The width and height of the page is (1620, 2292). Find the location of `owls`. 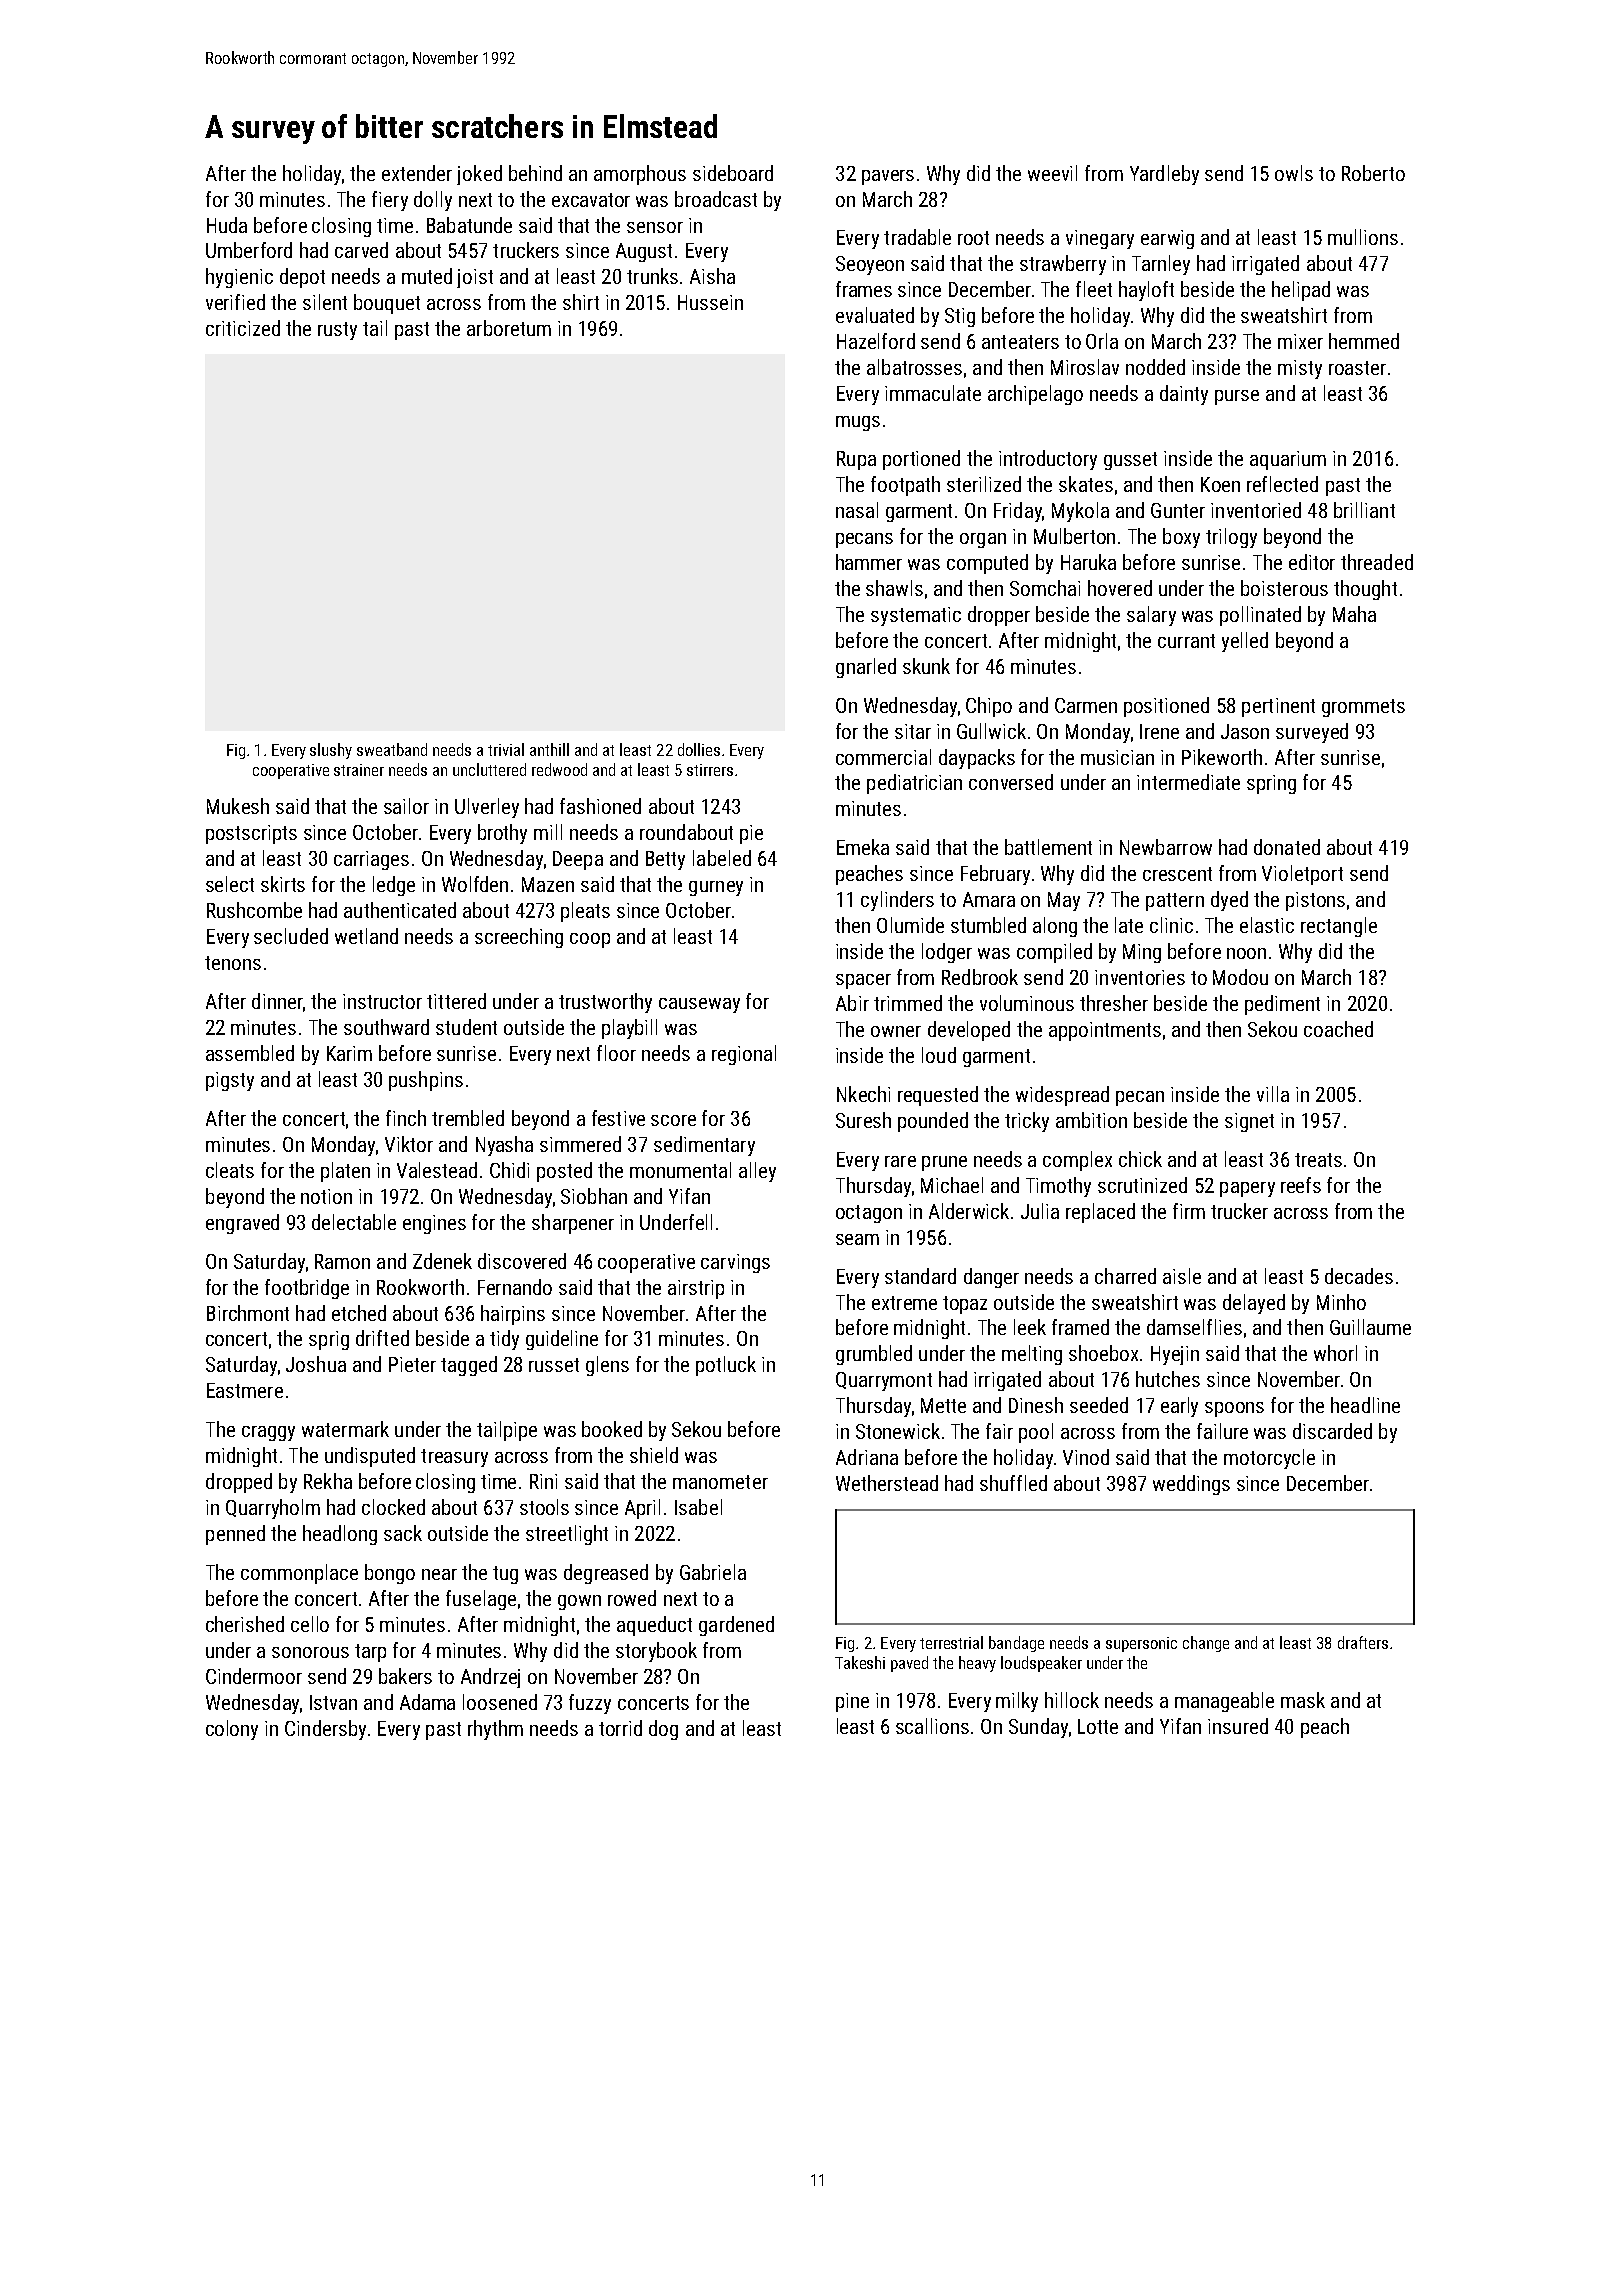

owls is located at coordinates (1294, 173).
